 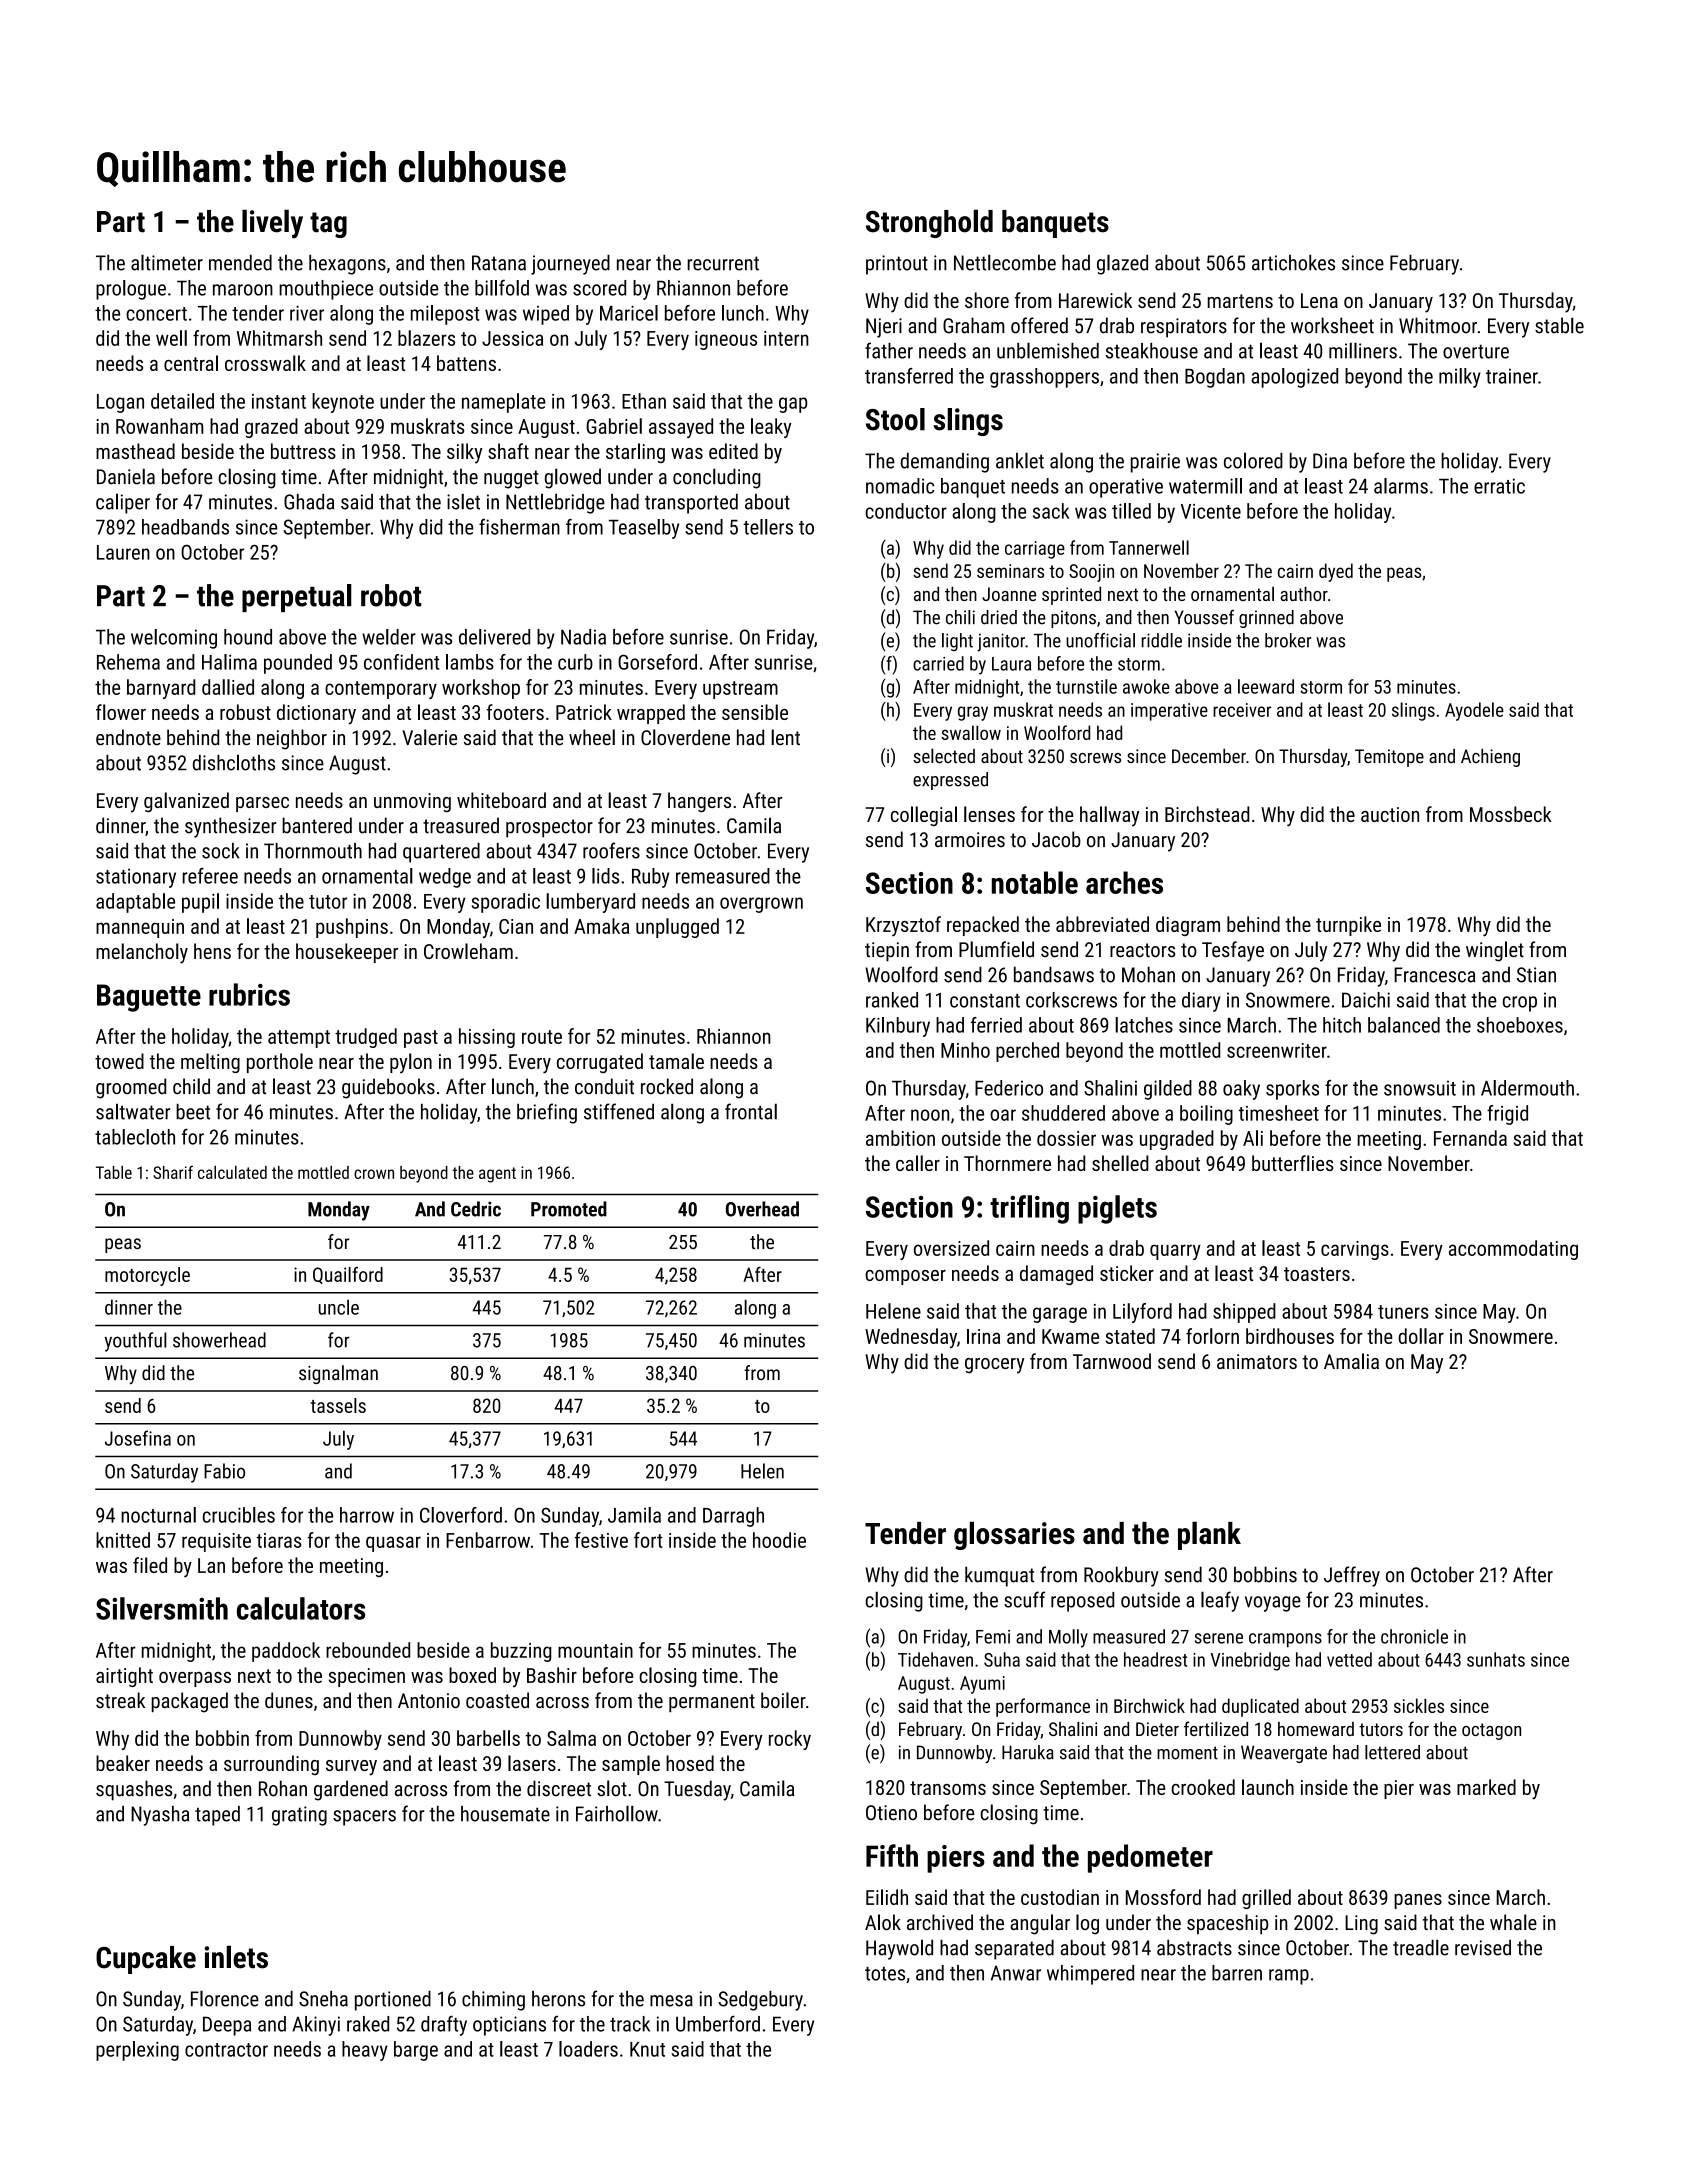 What do you see at coordinates (147, 1276) in the image?
I see `motorcycle` at bounding box center [147, 1276].
